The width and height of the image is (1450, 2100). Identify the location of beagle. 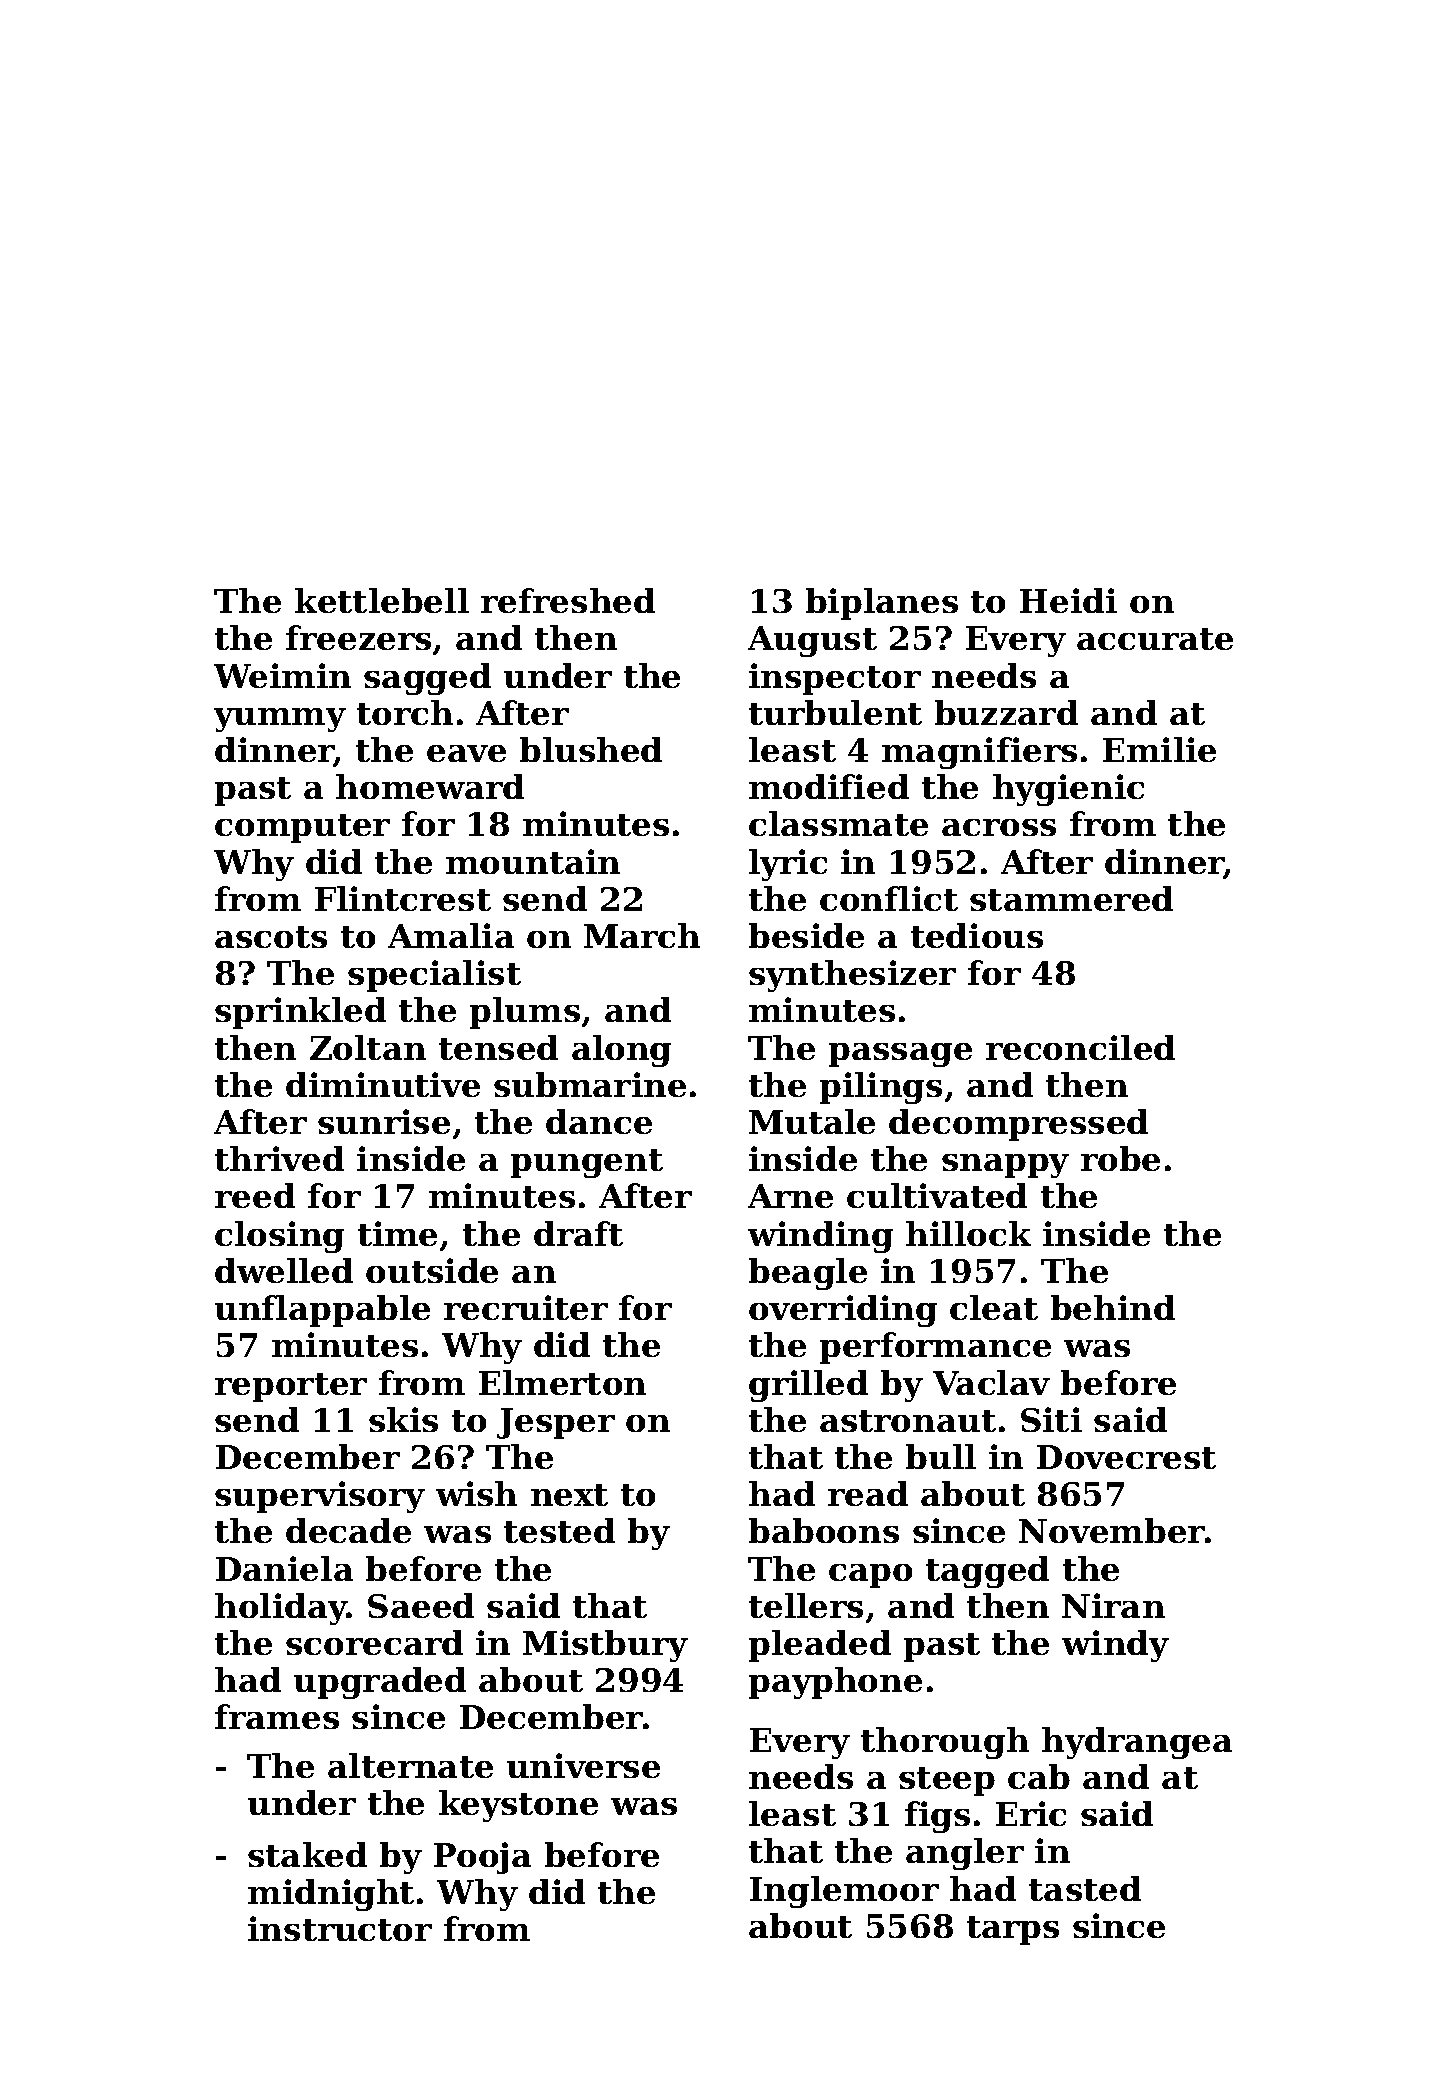
(808, 1274).
